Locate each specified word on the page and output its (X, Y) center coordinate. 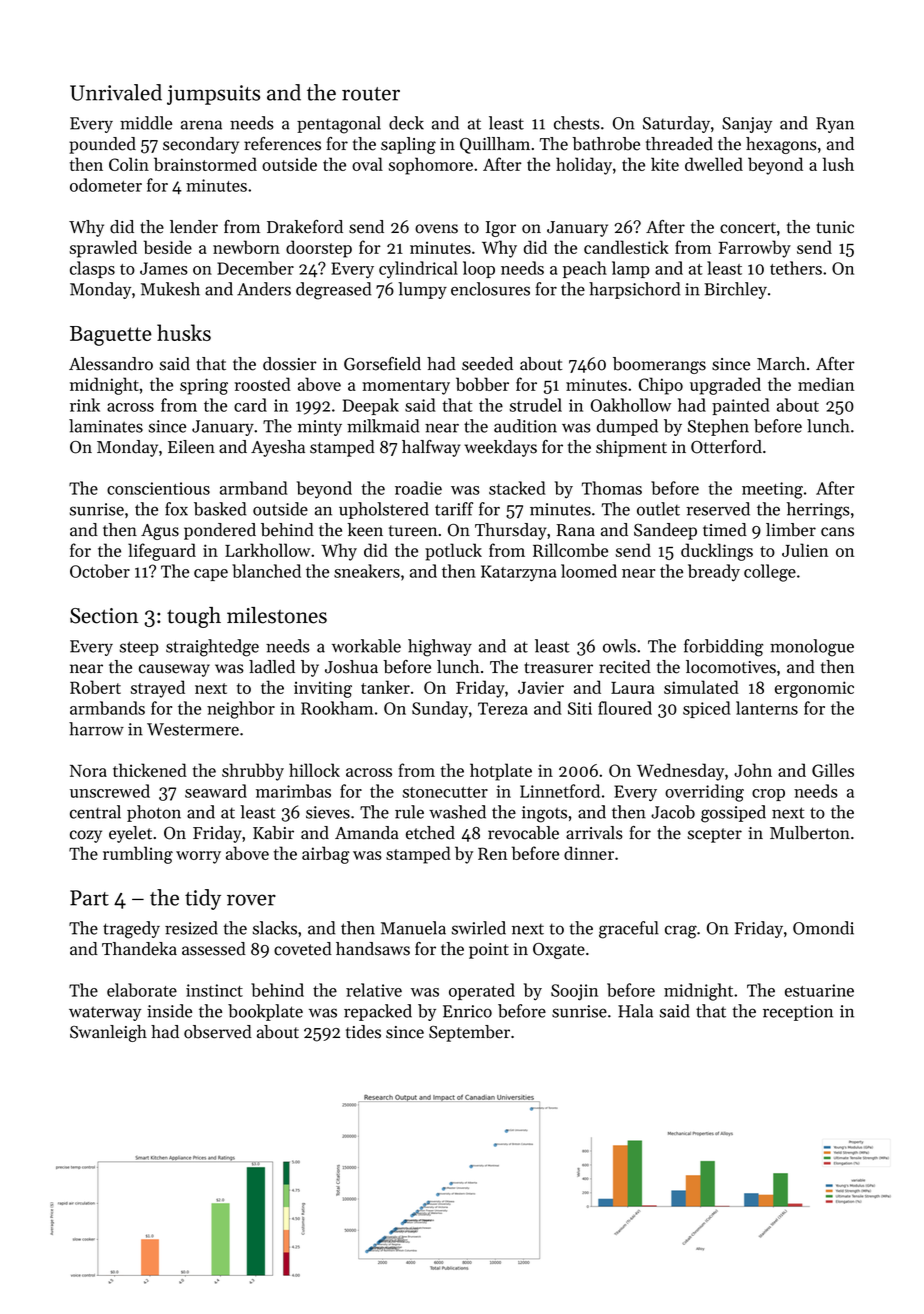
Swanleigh (108, 1033)
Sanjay (747, 125)
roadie (418, 488)
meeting (772, 490)
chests (577, 123)
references (282, 144)
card (250, 405)
